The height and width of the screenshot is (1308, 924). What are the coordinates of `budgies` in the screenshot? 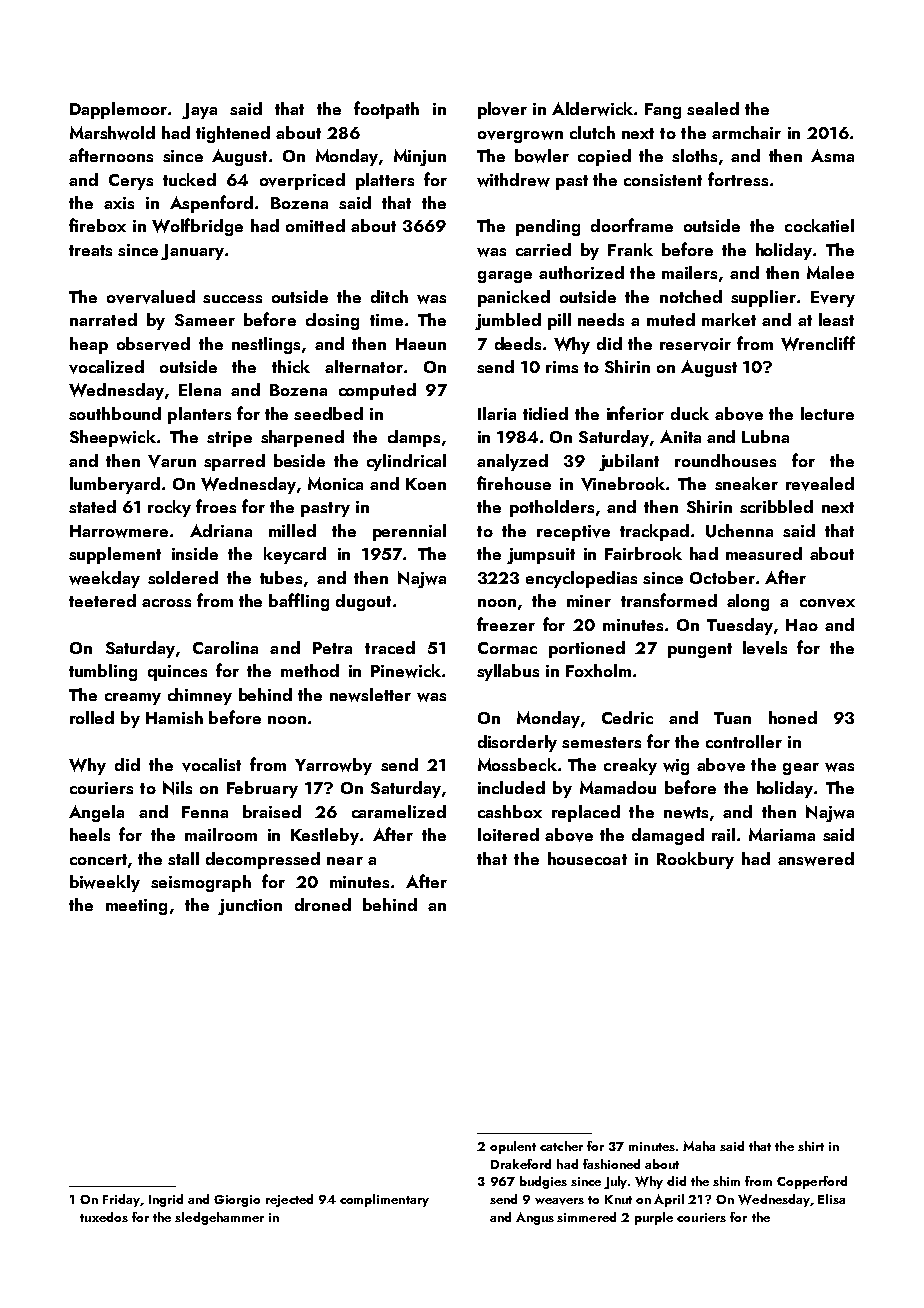 It's located at (543, 1182).
